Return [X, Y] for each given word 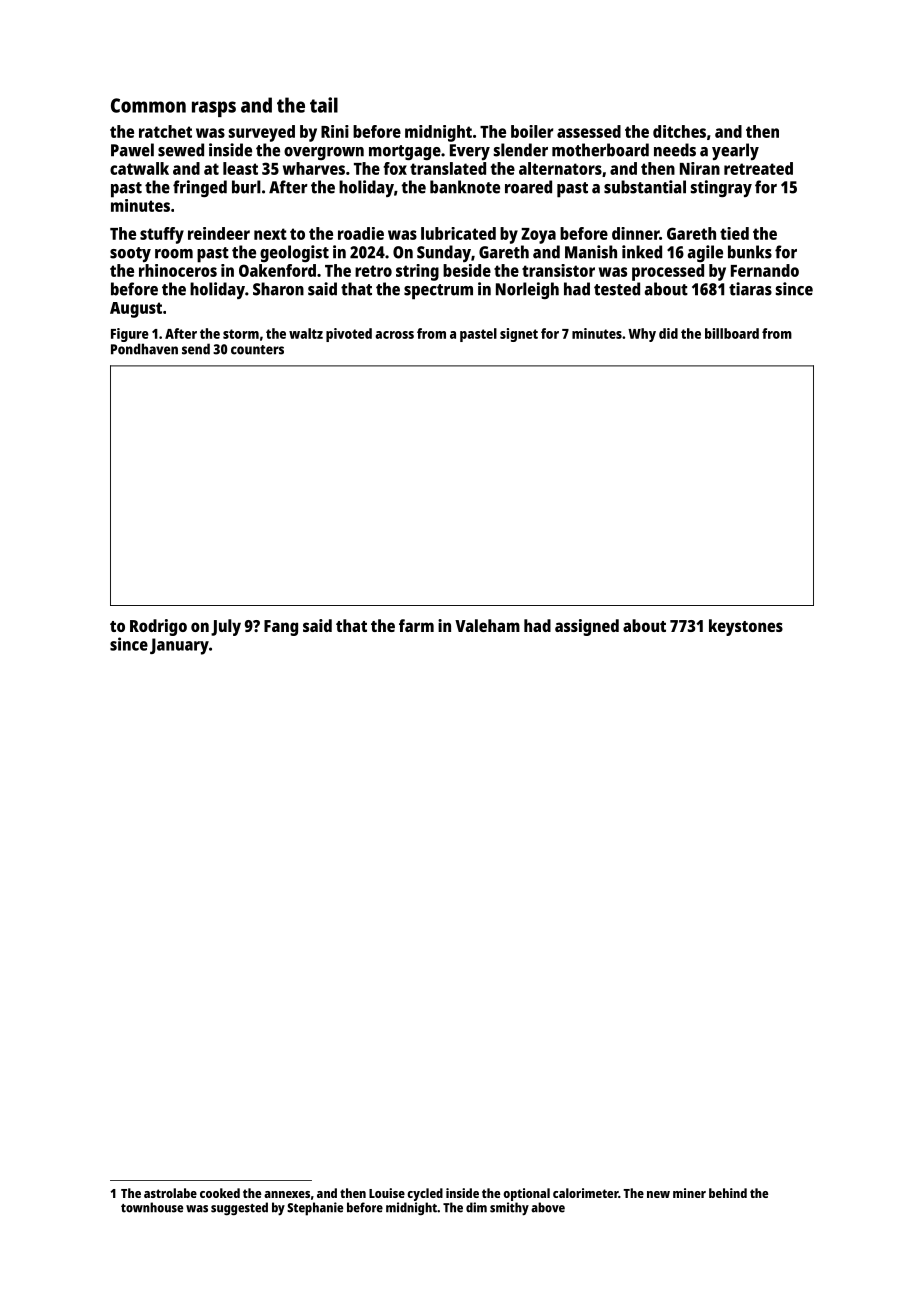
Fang [281, 628]
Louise [387, 1193]
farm [416, 625]
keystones [746, 627]
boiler [532, 131]
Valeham [487, 625]
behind [728, 1193]
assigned [587, 627]
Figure [130, 335]
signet [519, 335]
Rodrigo [158, 627]
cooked [220, 1193]
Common [148, 105]
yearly [735, 151]
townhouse [152, 1207]
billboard [732, 333]
